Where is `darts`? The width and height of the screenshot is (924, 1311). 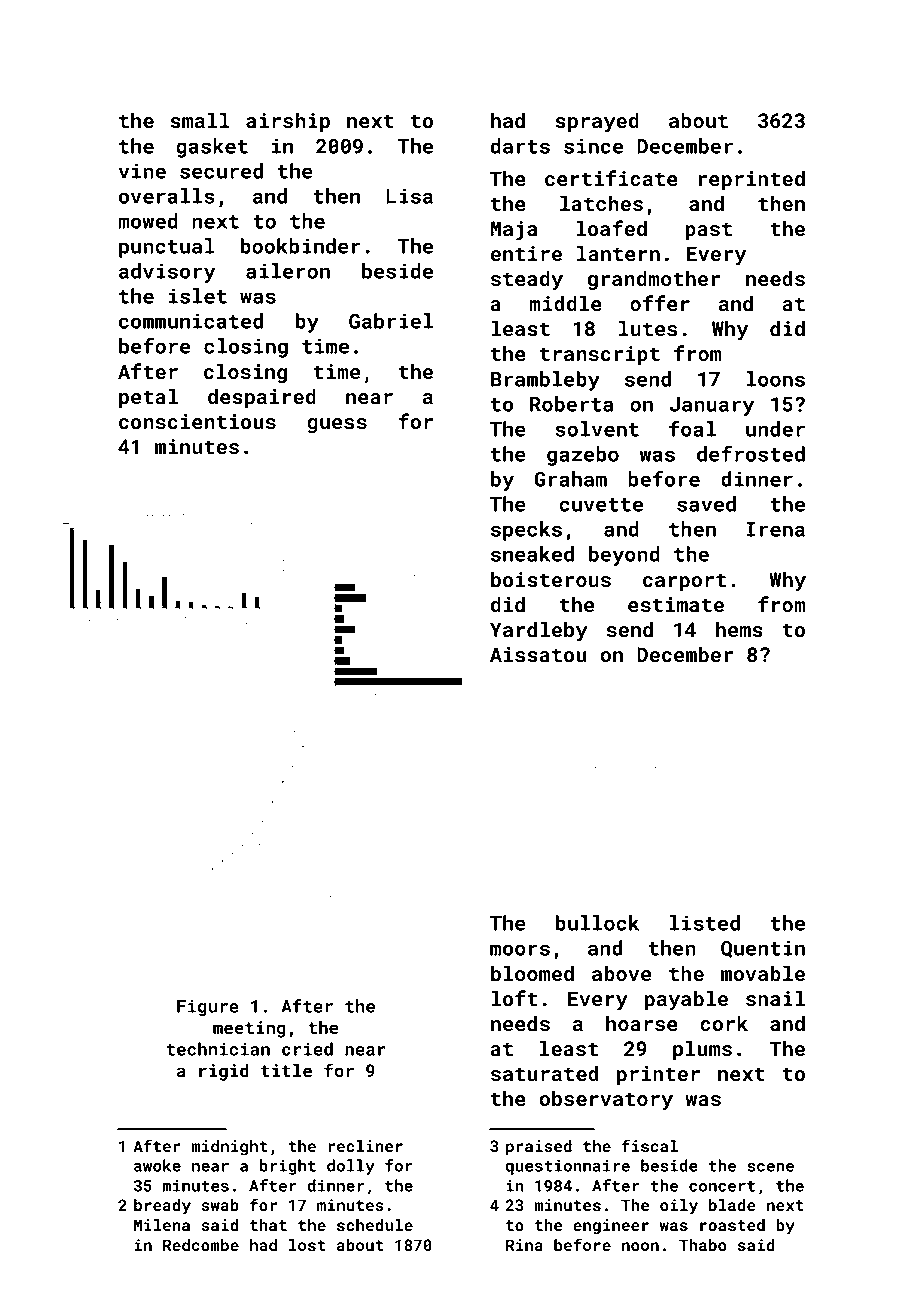
darts is located at coordinates (520, 146).
